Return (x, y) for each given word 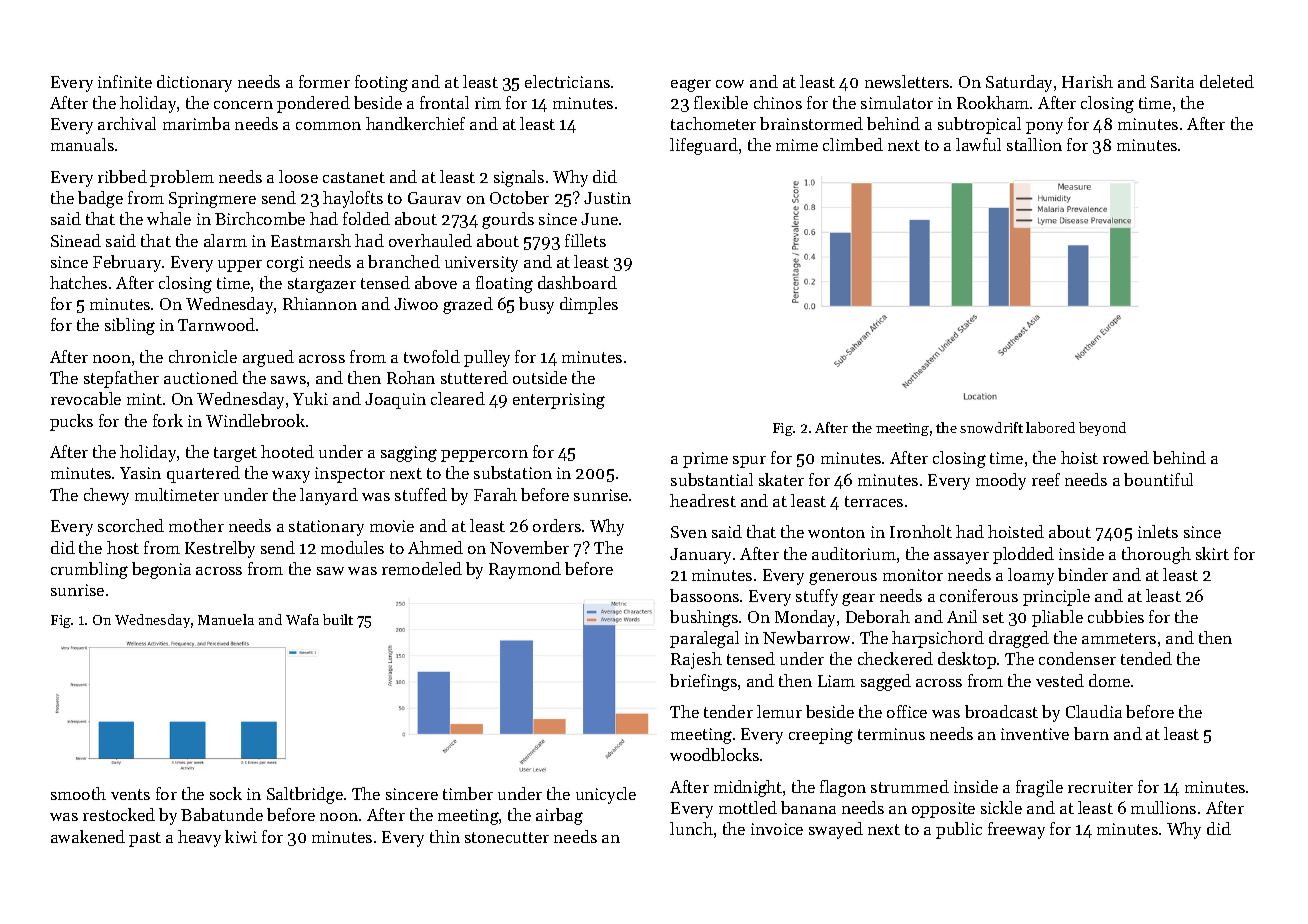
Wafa (302, 619)
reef (1046, 479)
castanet (354, 177)
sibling (130, 326)
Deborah (878, 616)
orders (557, 525)
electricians (567, 81)
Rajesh (696, 660)
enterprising (559, 401)
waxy (291, 477)
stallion (1034, 144)
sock (226, 793)
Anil (962, 616)
